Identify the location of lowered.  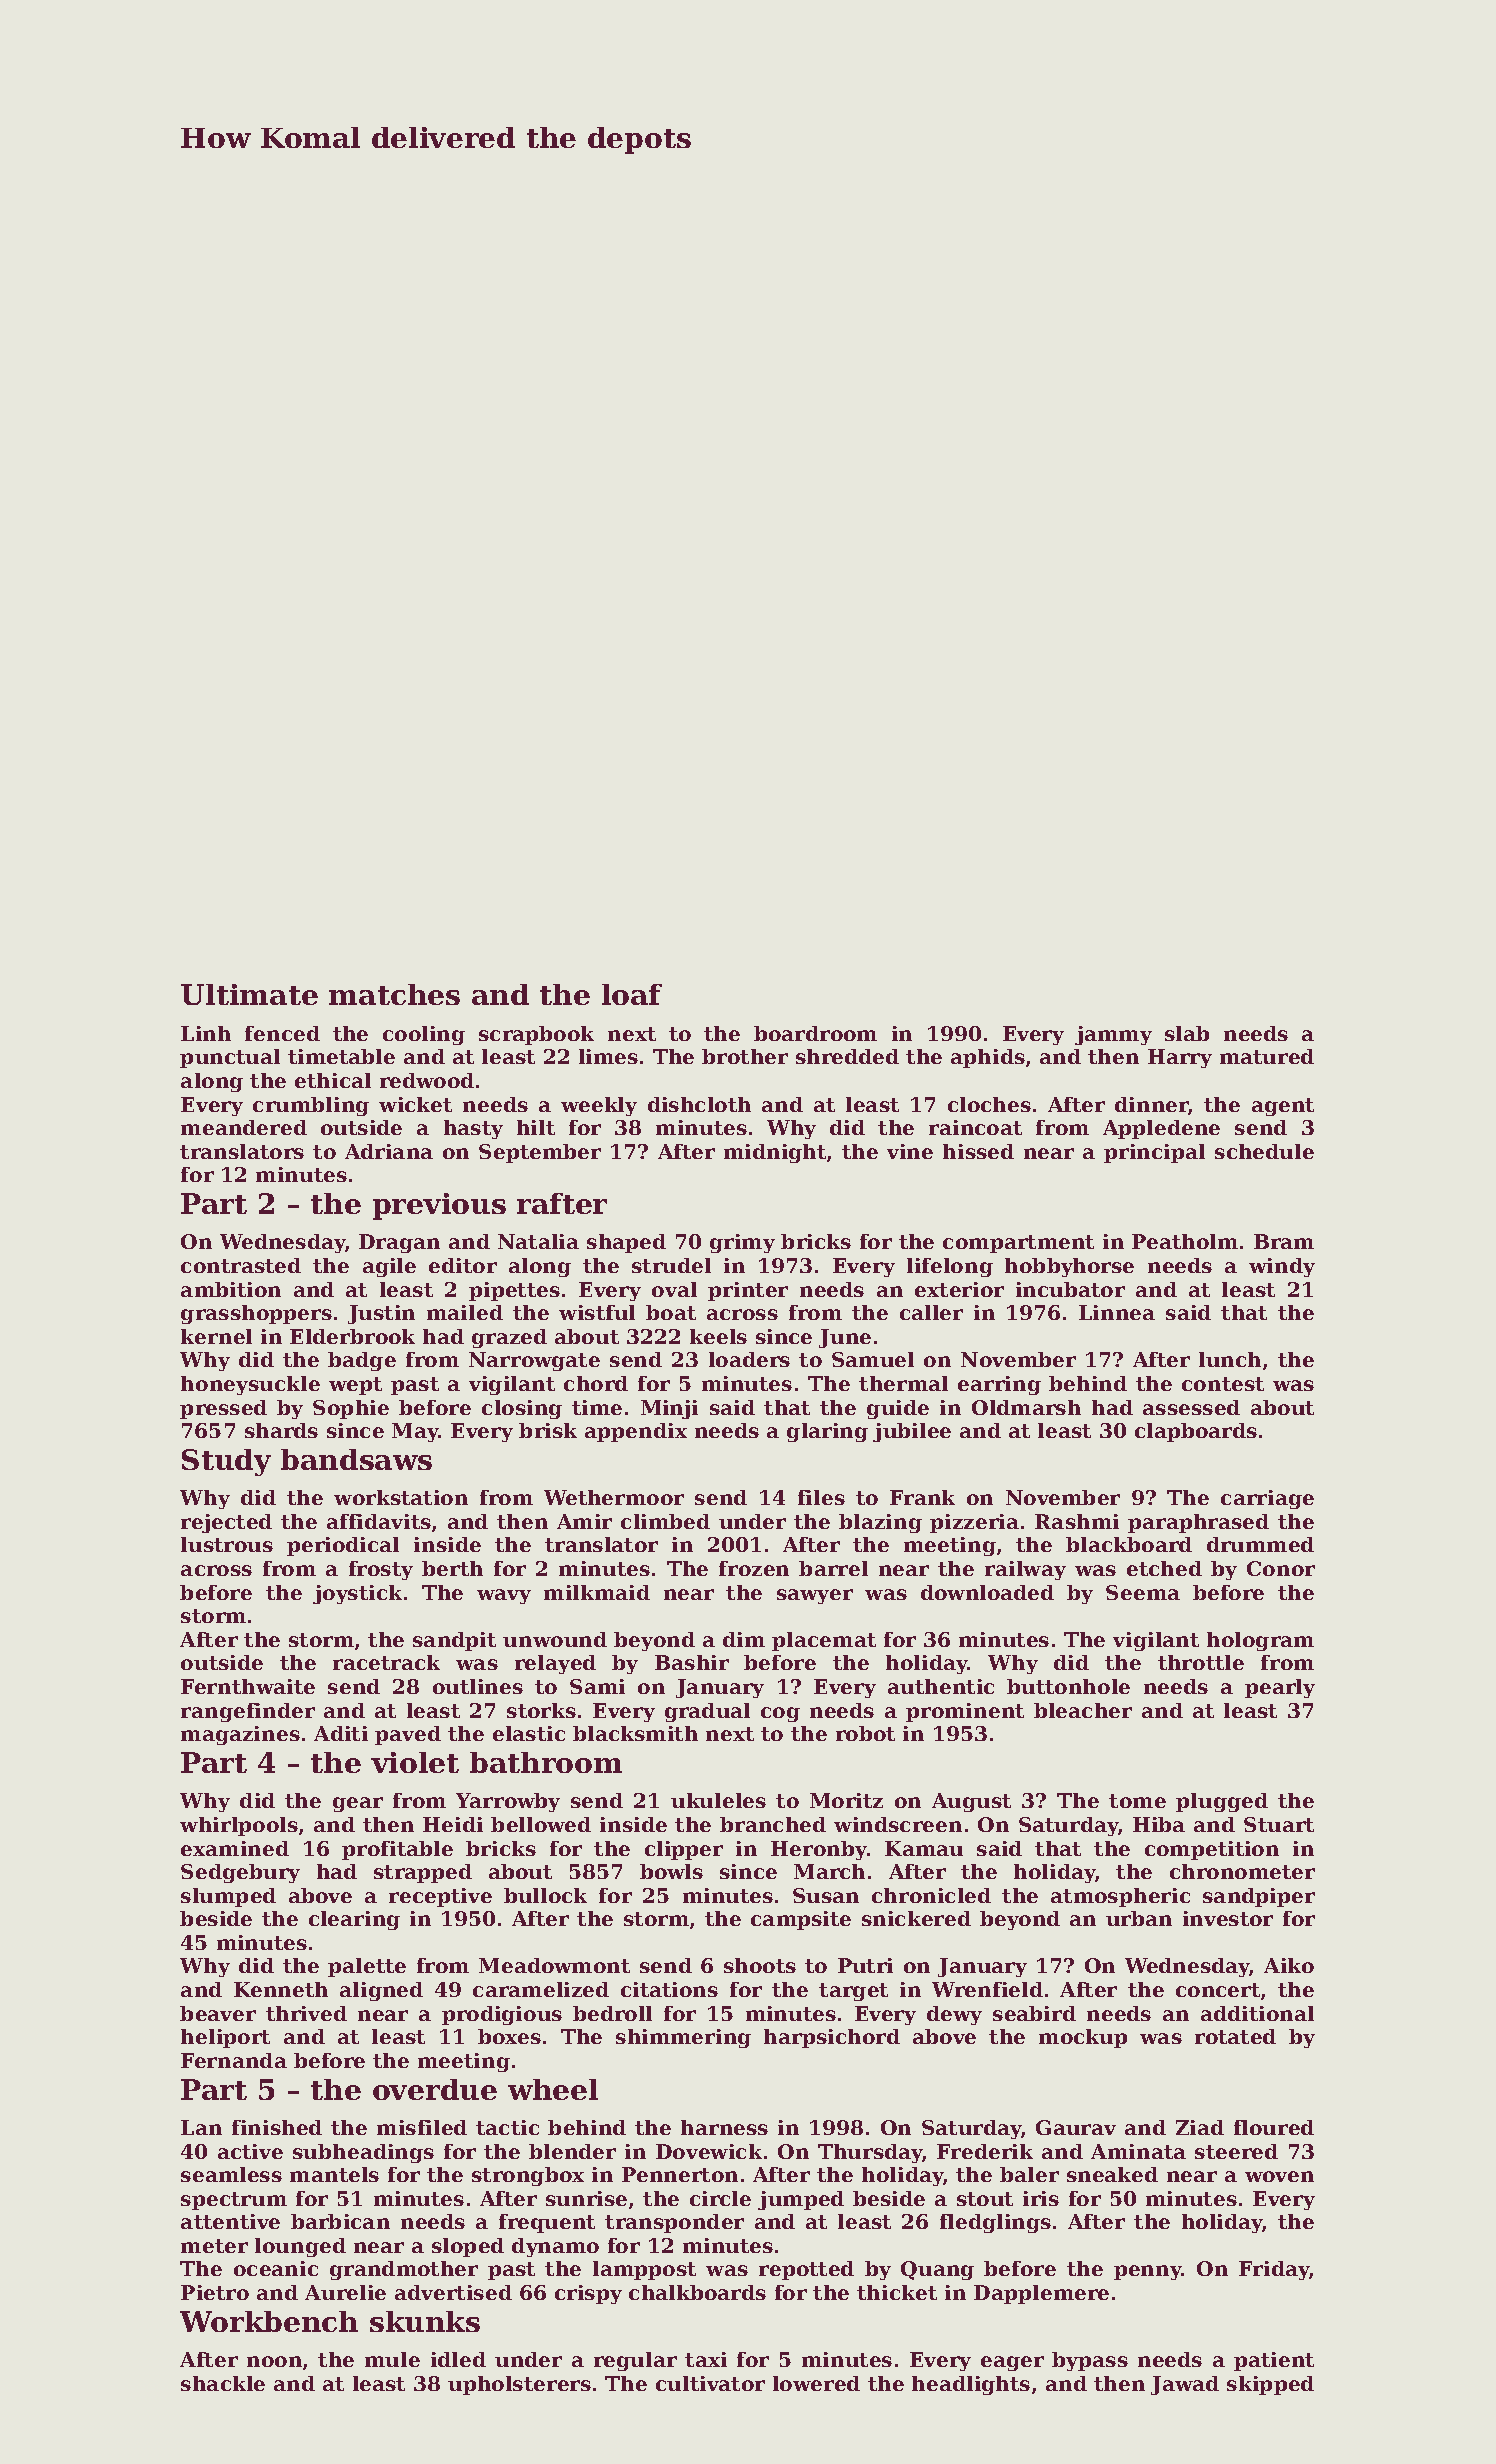
(816, 2383).
